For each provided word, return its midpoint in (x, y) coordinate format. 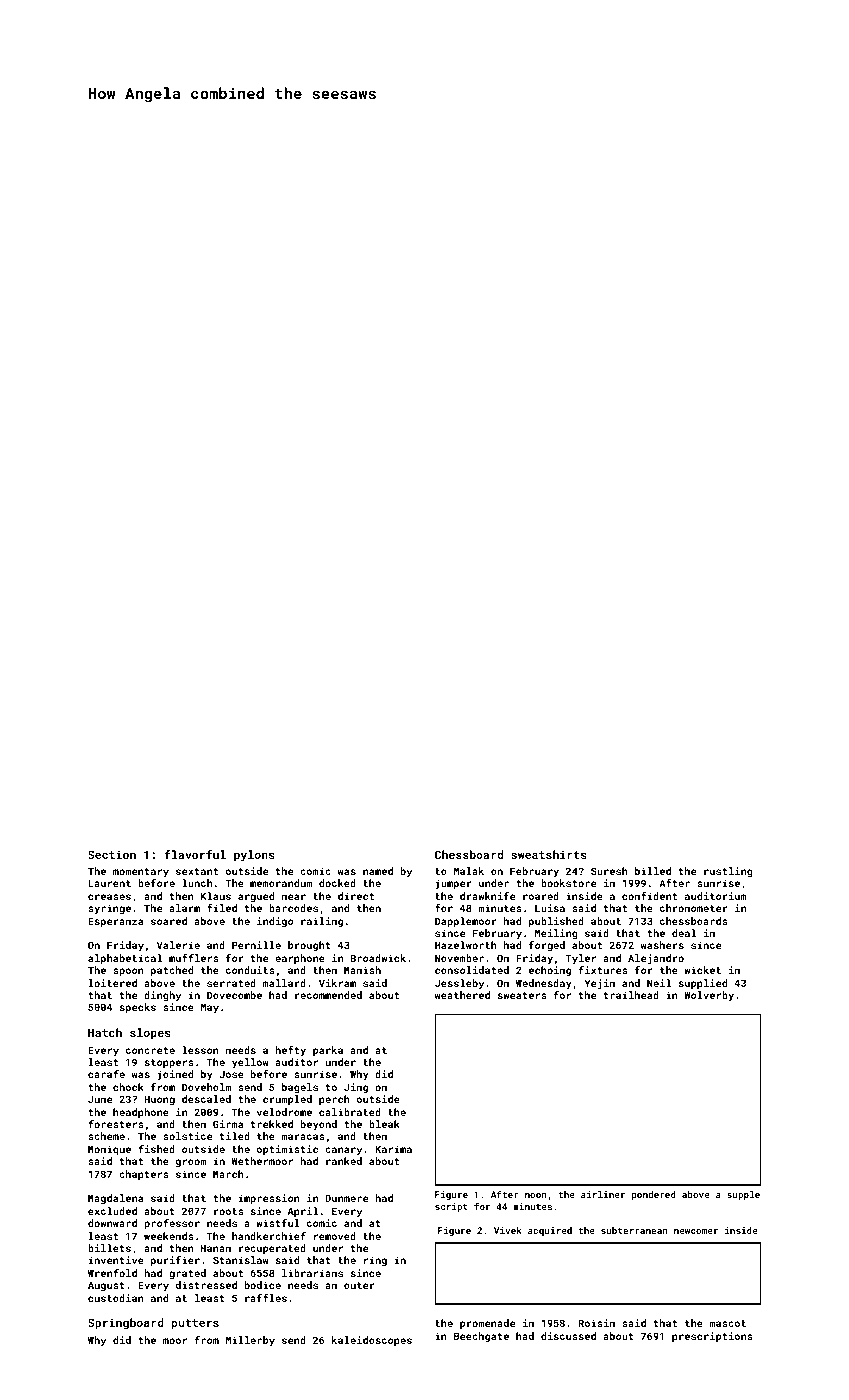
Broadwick (378, 958)
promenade (487, 1324)
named (378, 871)
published (556, 922)
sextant (197, 871)
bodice (263, 1285)
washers (662, 945)
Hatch (105, 1032)
